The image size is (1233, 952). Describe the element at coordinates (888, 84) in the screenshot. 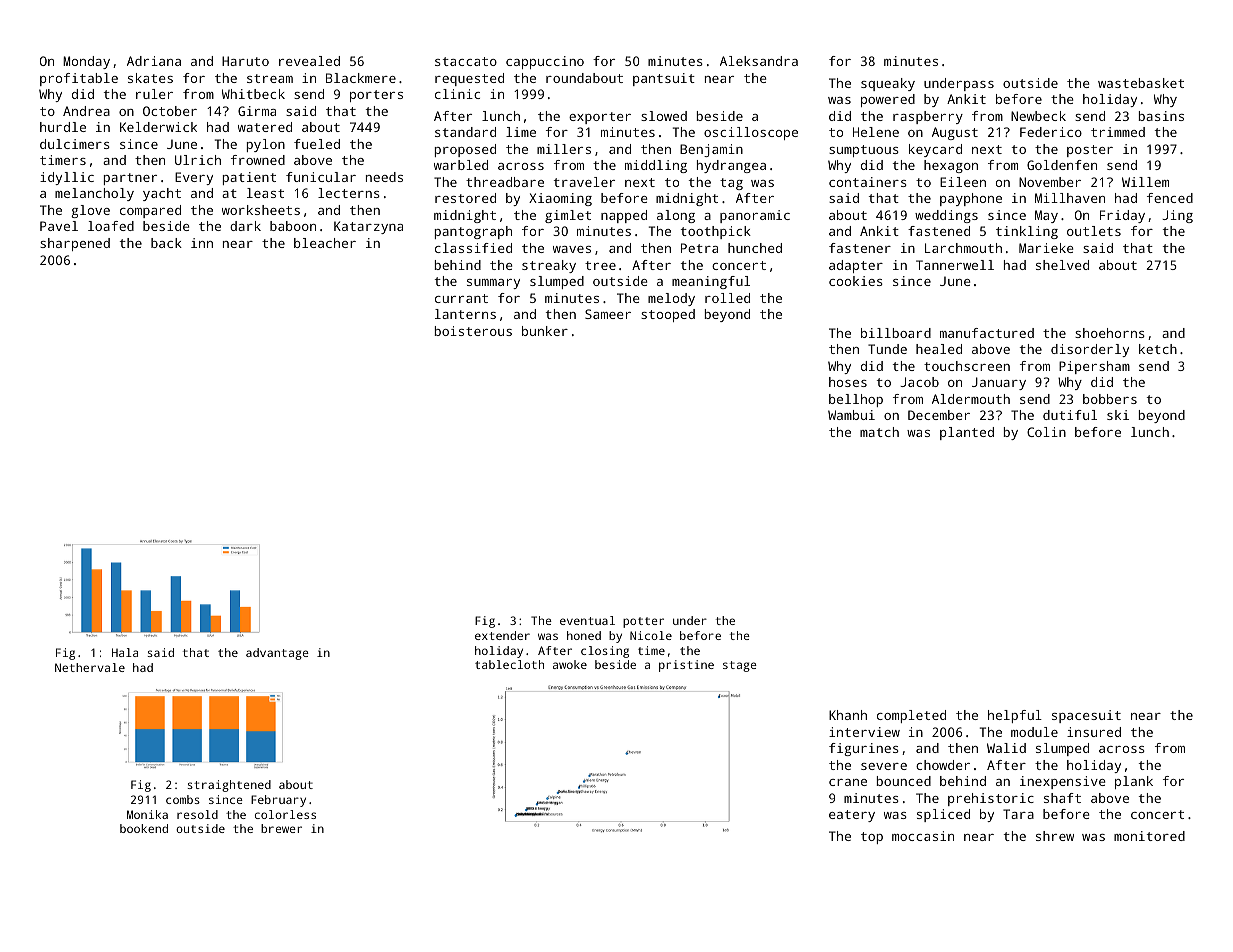

I see `squeaky` at that location.
